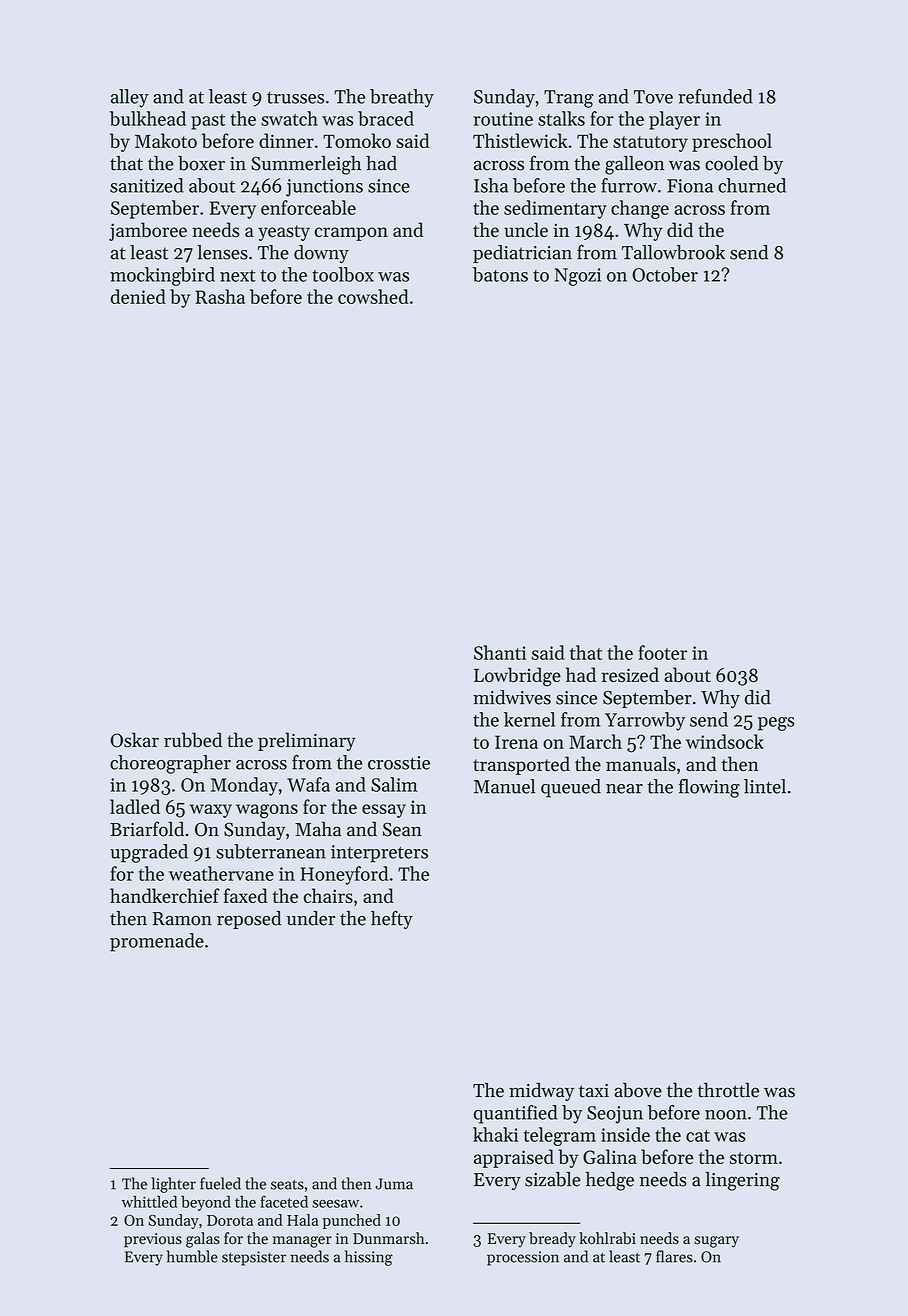 The width and height of the screenshot is (908, 1316). What do you see at coordinates (192, 1256) in the screenshot?
I see `humble` at bounding box center [192, 1256].
